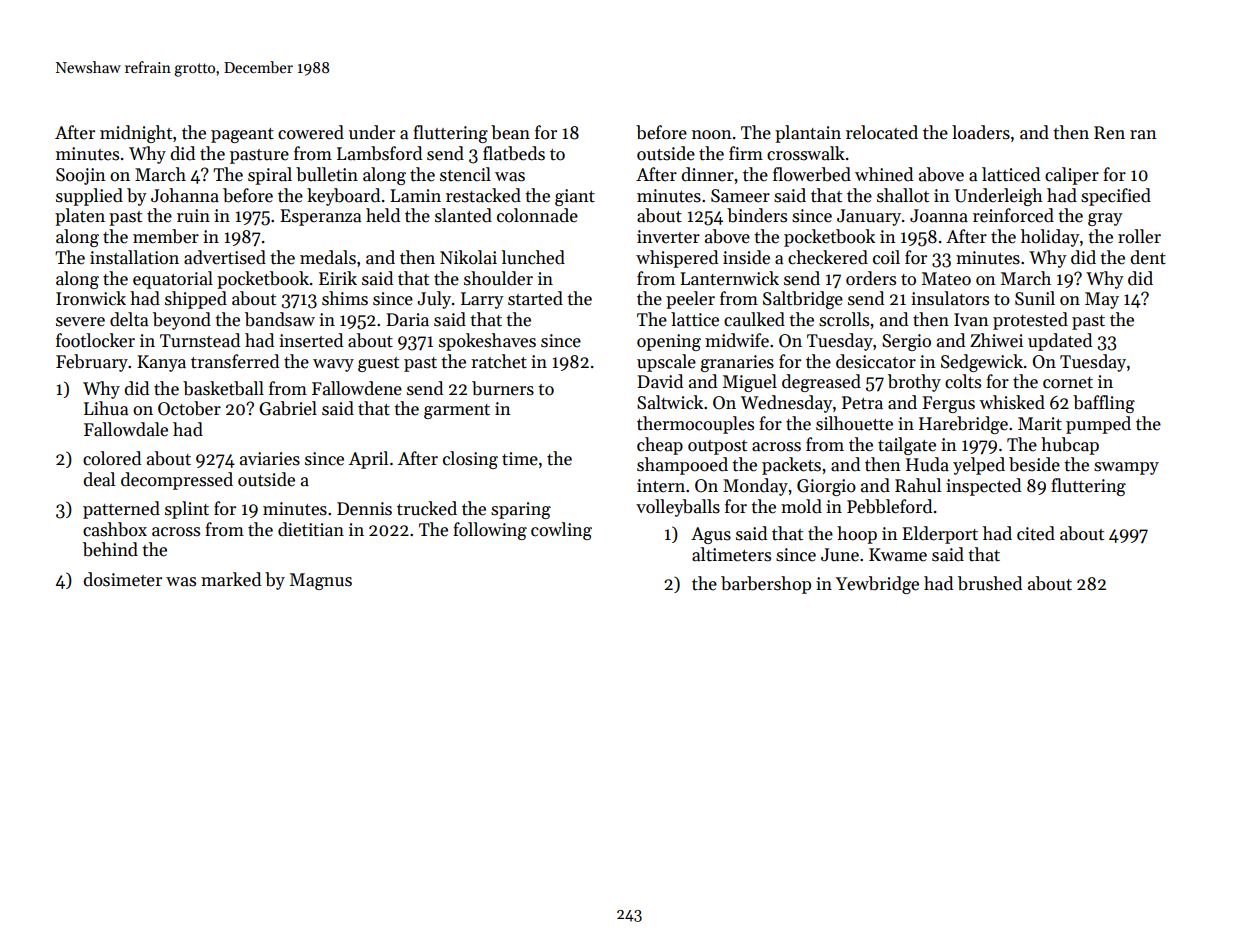 This screenshot has width=1233, height=952. Describe the element at coordinates (755, 487) in the screenshot. I see `Monday` at that location.
